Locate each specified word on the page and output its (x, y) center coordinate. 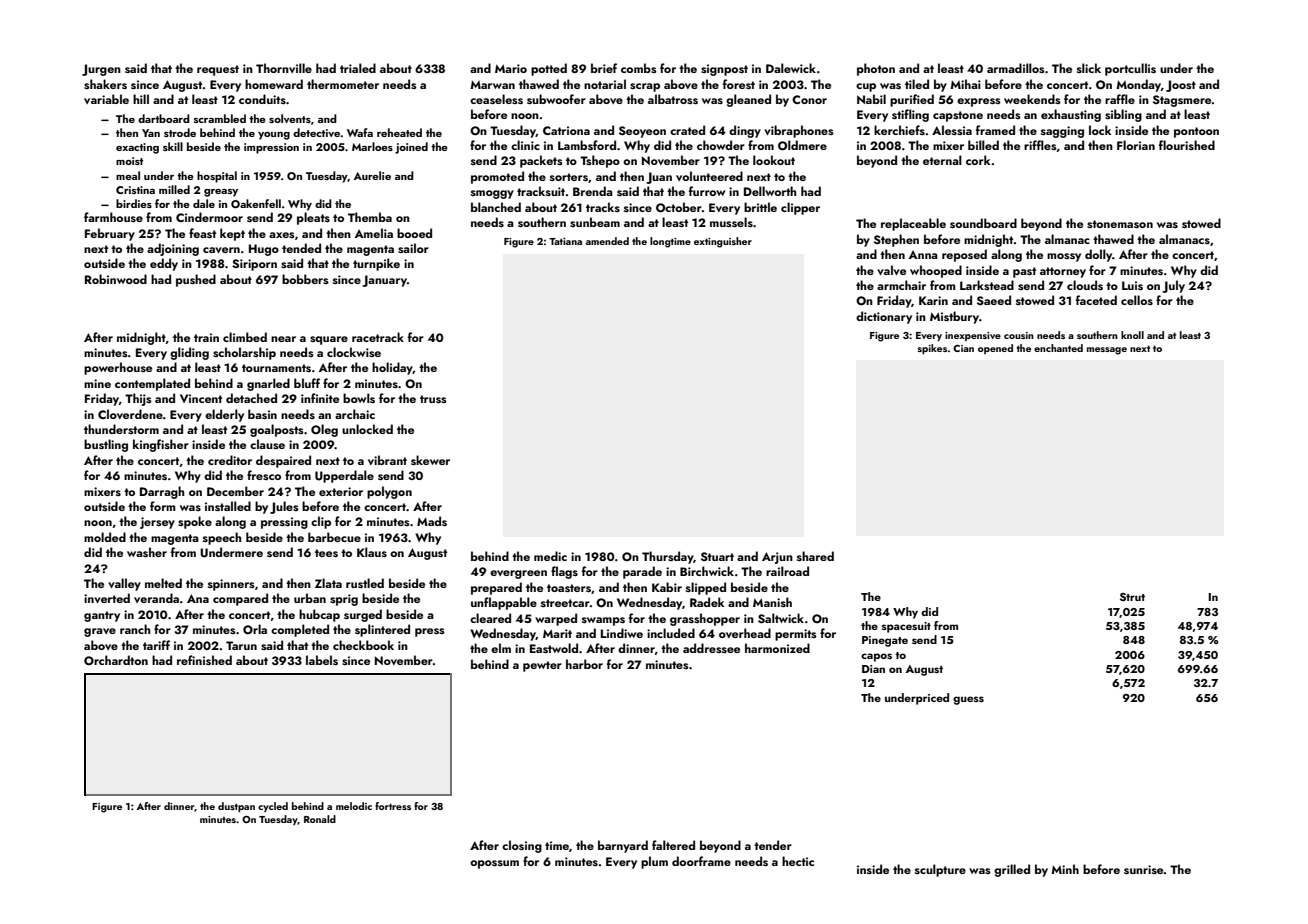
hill (141, 99)
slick (1089, 68)
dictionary (884, 317)
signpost (724, 70)
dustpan (236, 807)
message (1107, 351)
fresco (264, 475)
